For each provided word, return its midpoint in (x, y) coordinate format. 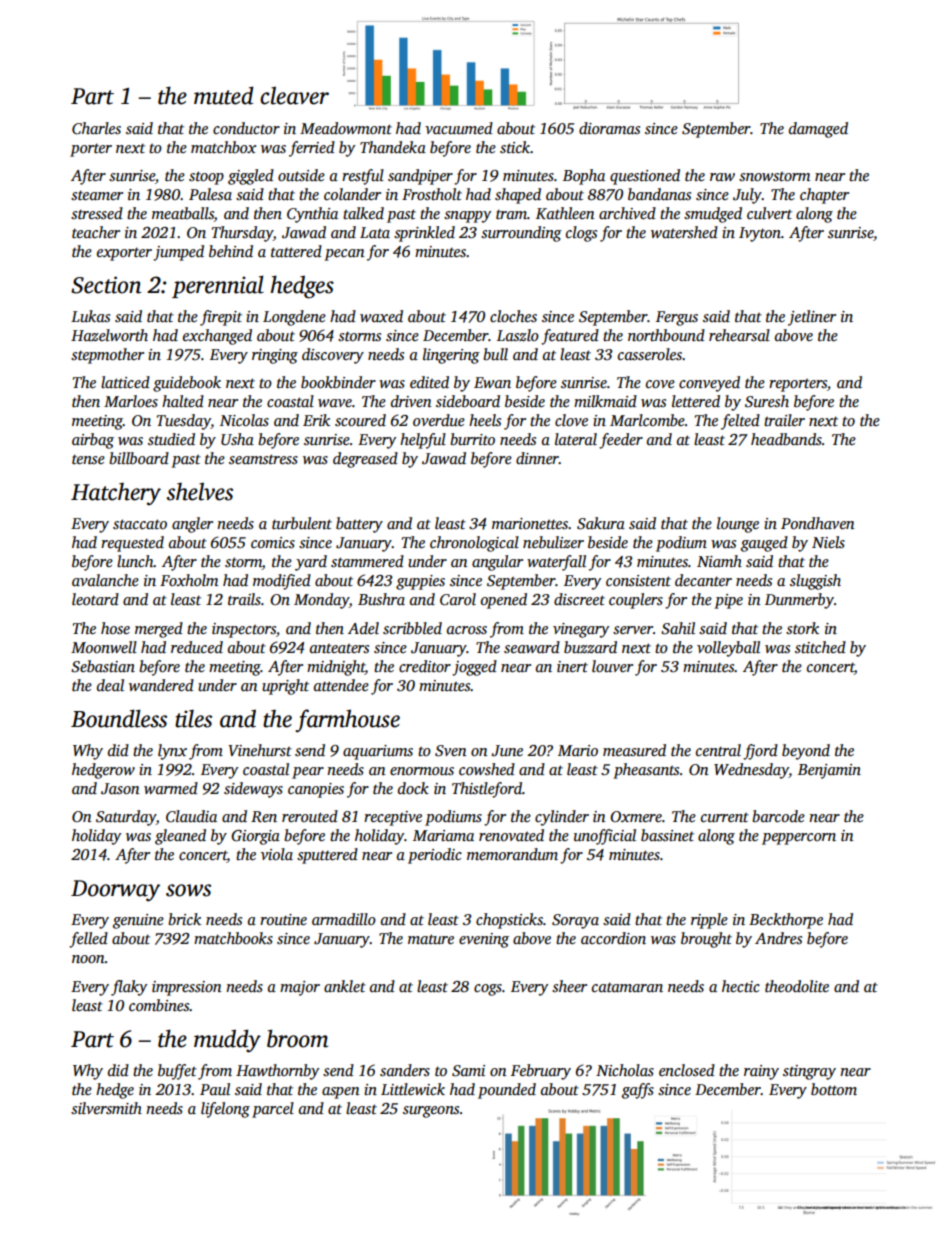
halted (183, 401)
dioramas (609, 128)
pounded (507, 1091)
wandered (161, 685)
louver (612, 666)
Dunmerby (799, 601)
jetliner (812, 318)
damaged (818, 130)
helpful (423, 441)
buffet (177, 1072)
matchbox (223, 147)
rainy (761, 1072)
